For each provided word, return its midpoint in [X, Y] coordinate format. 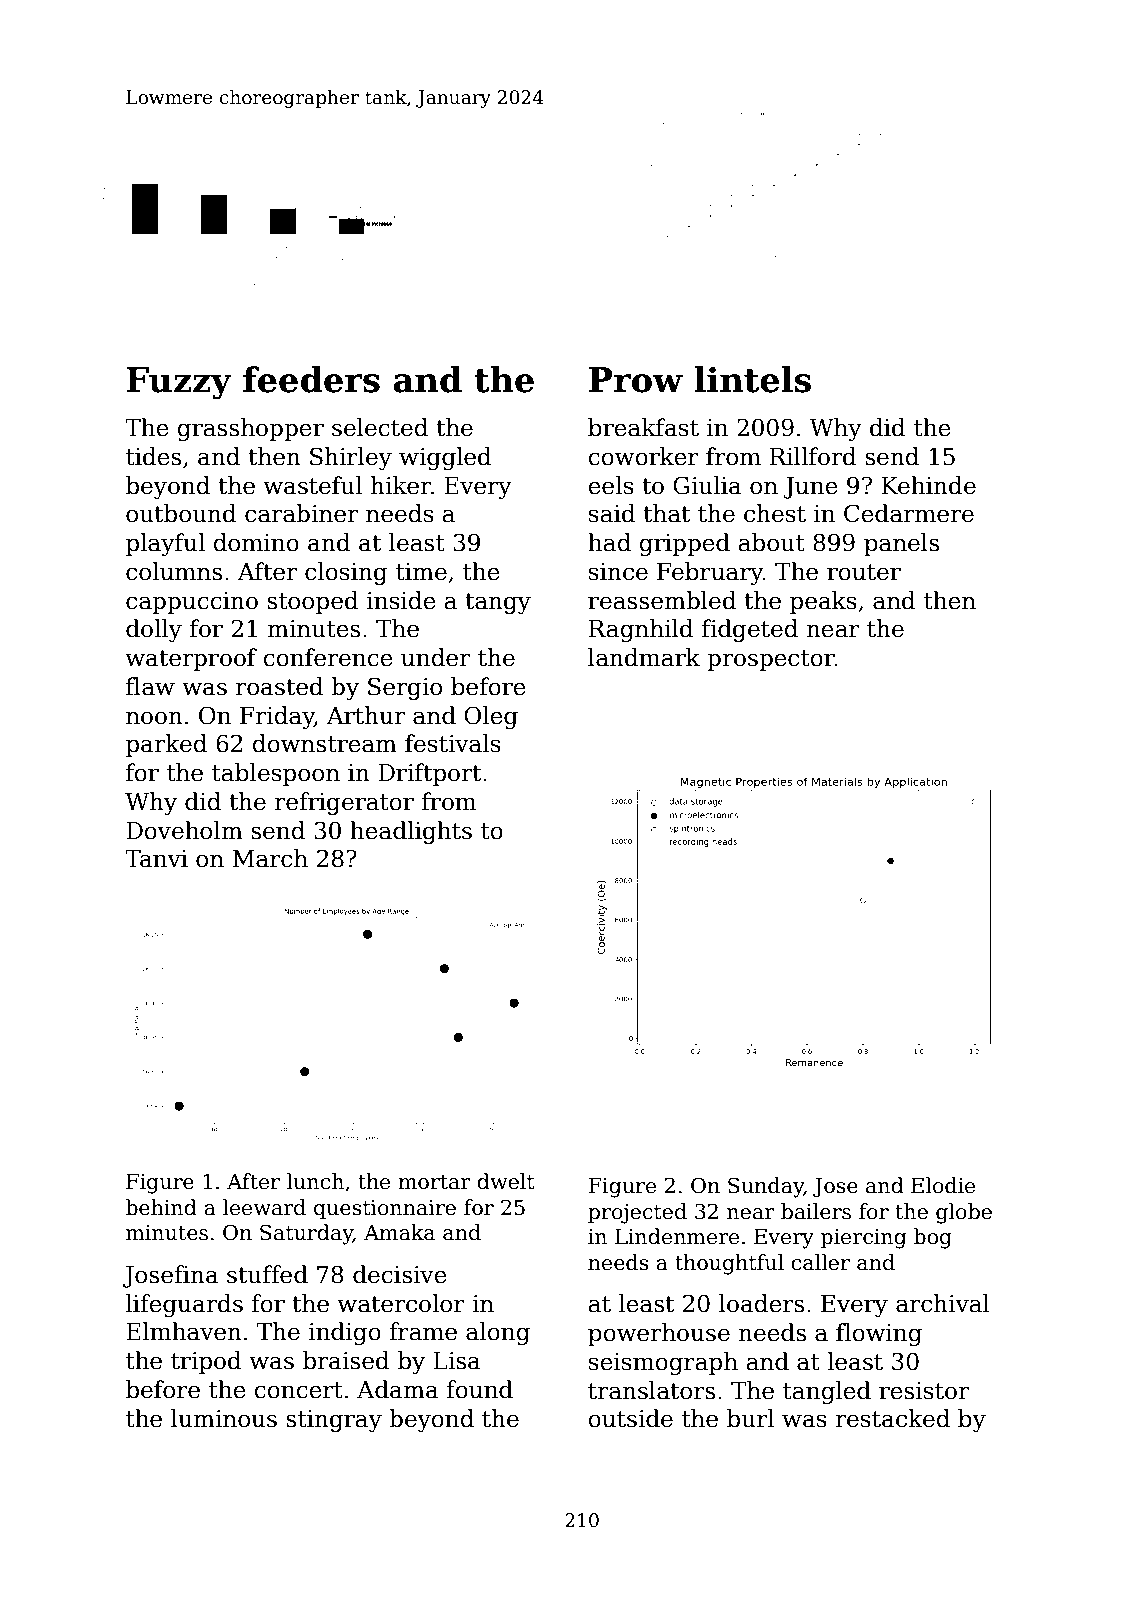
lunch [315, 1181]
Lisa [457, 1361]
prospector [771, 660]
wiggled [445, 458]
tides [153, 456]
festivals [453, 743]
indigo [344, 1333]
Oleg [491, 717]
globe [964, 1213]
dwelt [506, 1181]
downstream [324, 743]
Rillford [813, 456]
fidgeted [750, 630]
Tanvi [156, 859]
